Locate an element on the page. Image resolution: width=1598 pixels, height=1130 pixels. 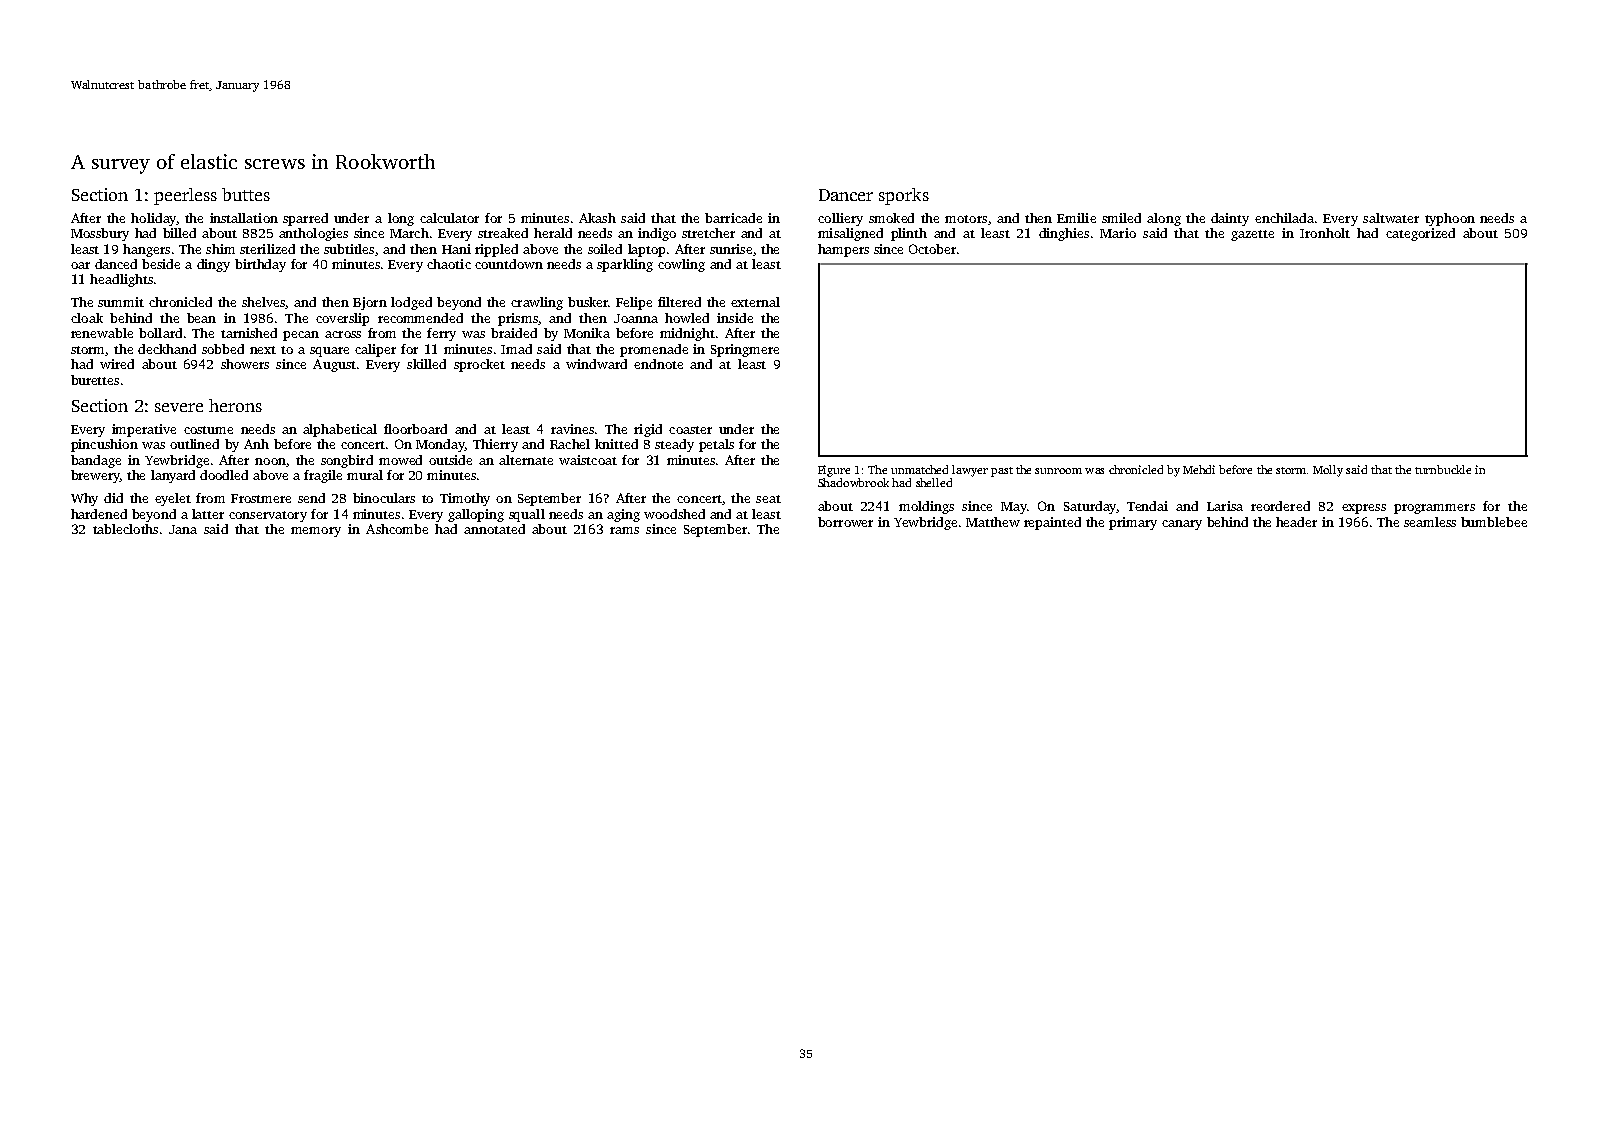
sporks is located at coordinates (904, 196).
